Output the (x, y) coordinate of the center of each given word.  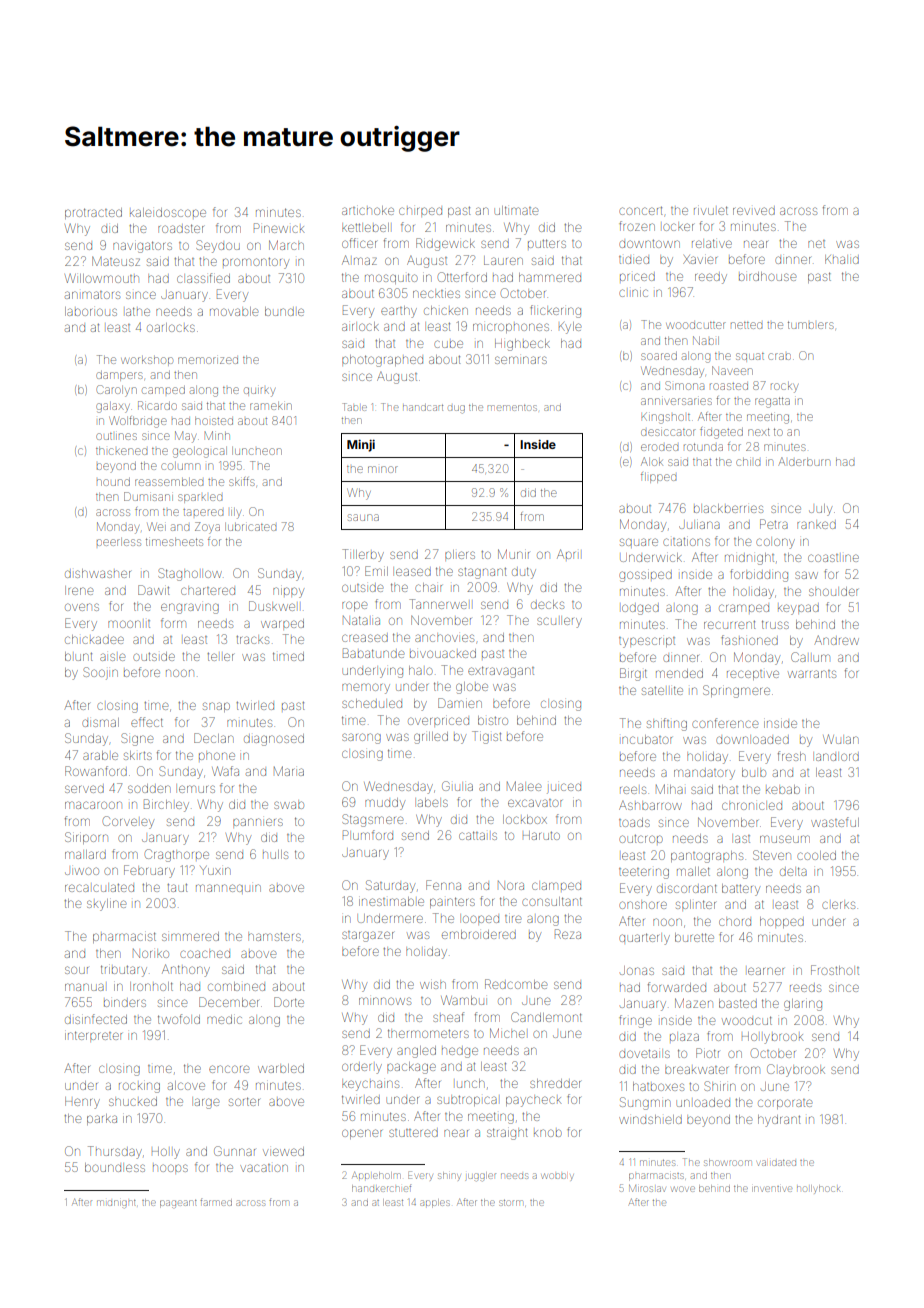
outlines (116, 436)
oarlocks (171, 327)
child (748, 462)
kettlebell (365, 227)
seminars (521, 360)
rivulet (711, 210)
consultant (552, 901)
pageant (178, 1204)
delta (793, 871)
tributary (124, 971)
